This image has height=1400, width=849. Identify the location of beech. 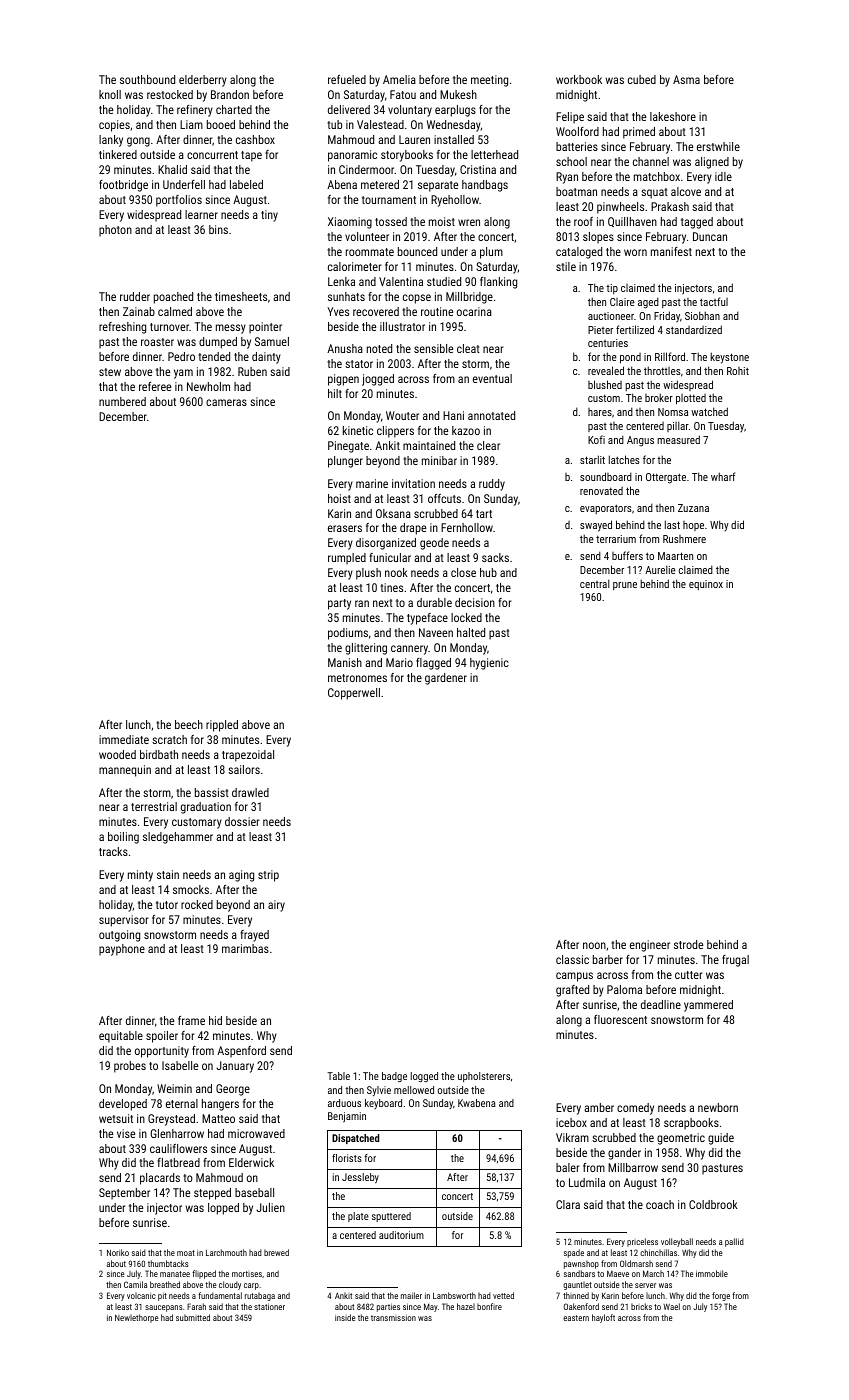
(189, 724).
